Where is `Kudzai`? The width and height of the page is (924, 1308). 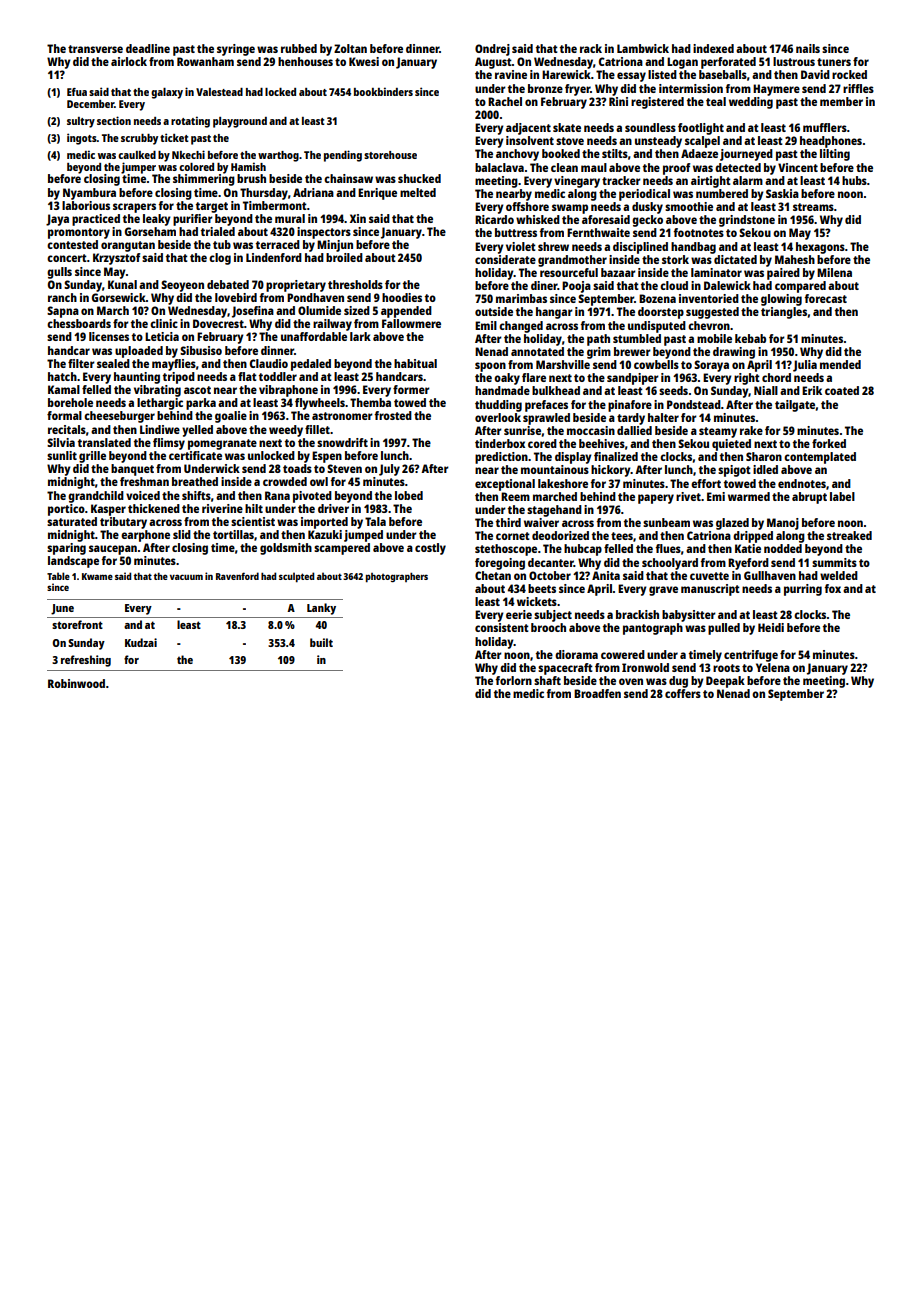 Kudzai is located at coordinates (141, 642).
